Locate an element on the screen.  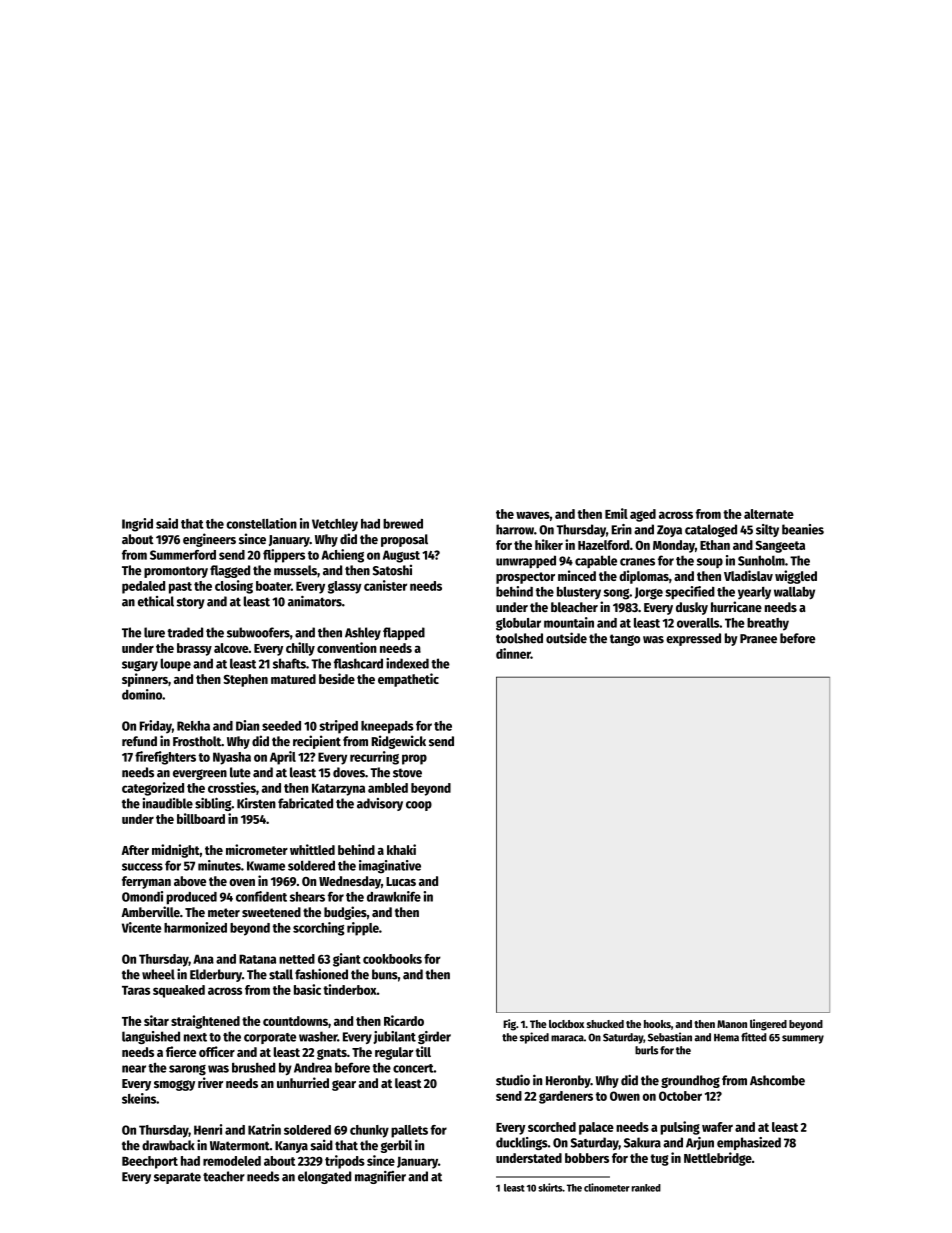
lingered is located at coordinates (768, 1025).
